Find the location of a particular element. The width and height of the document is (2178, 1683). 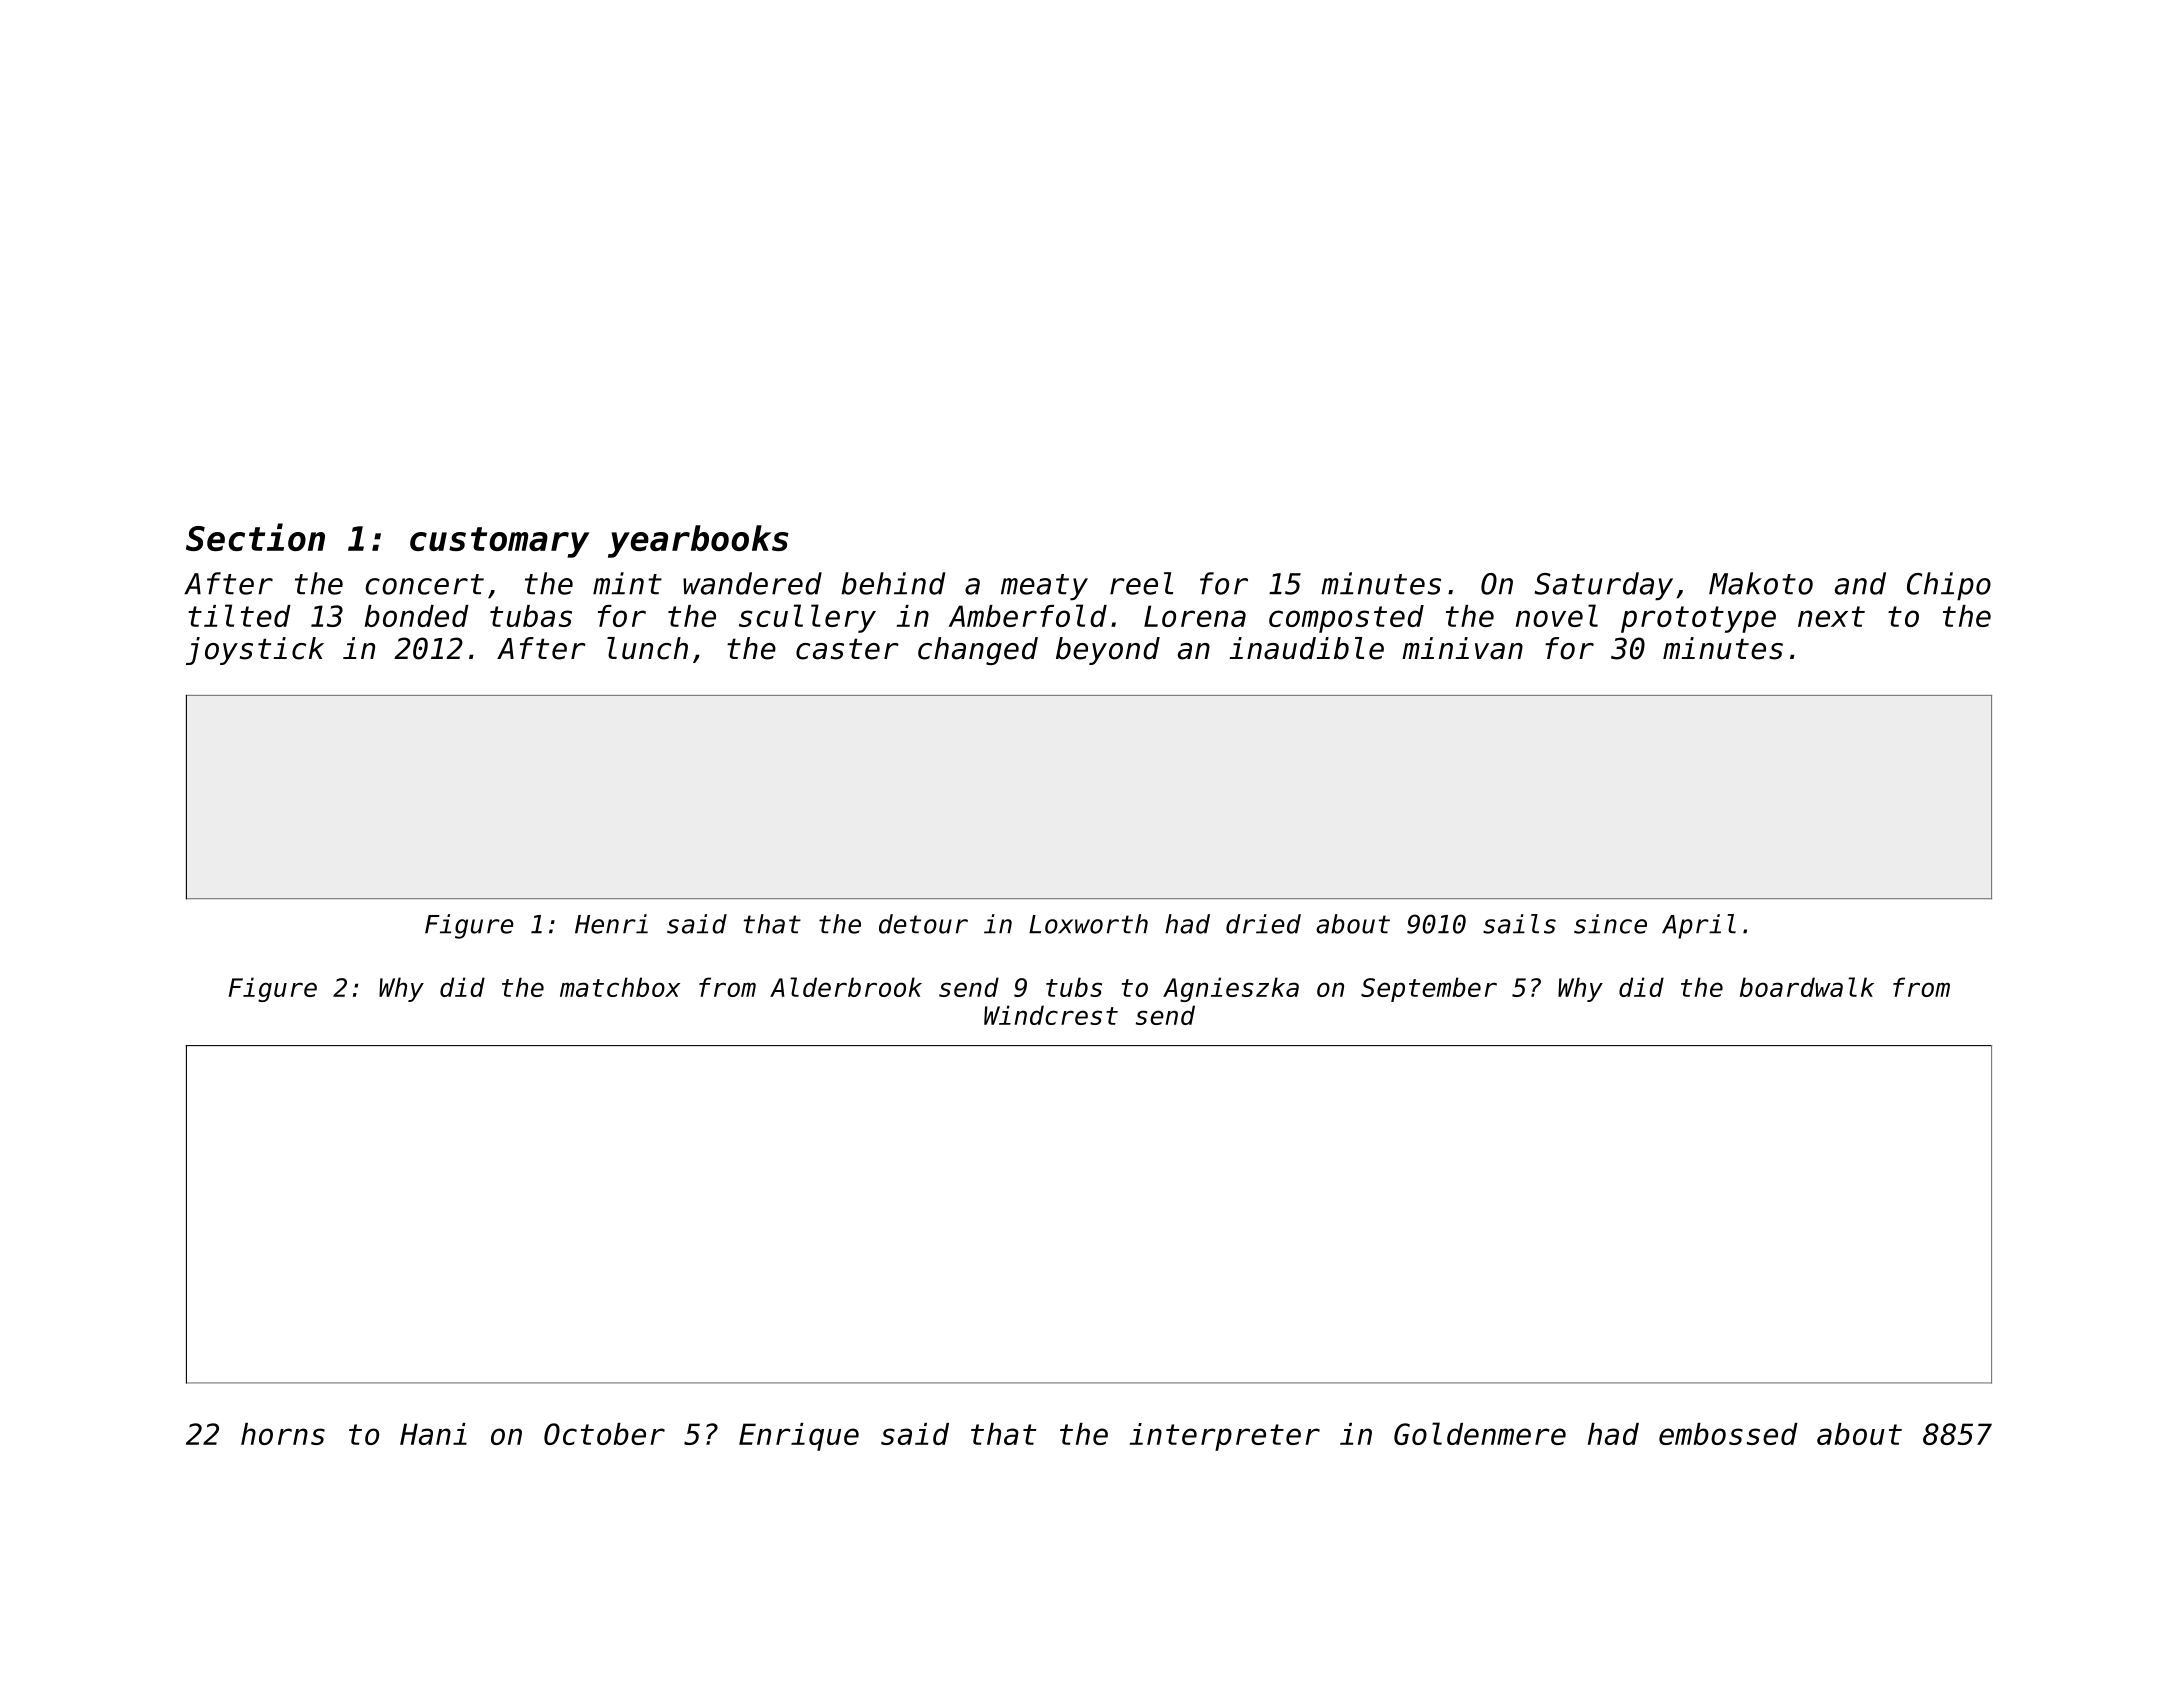

Enrique is located at coordinates (799, 1437).
